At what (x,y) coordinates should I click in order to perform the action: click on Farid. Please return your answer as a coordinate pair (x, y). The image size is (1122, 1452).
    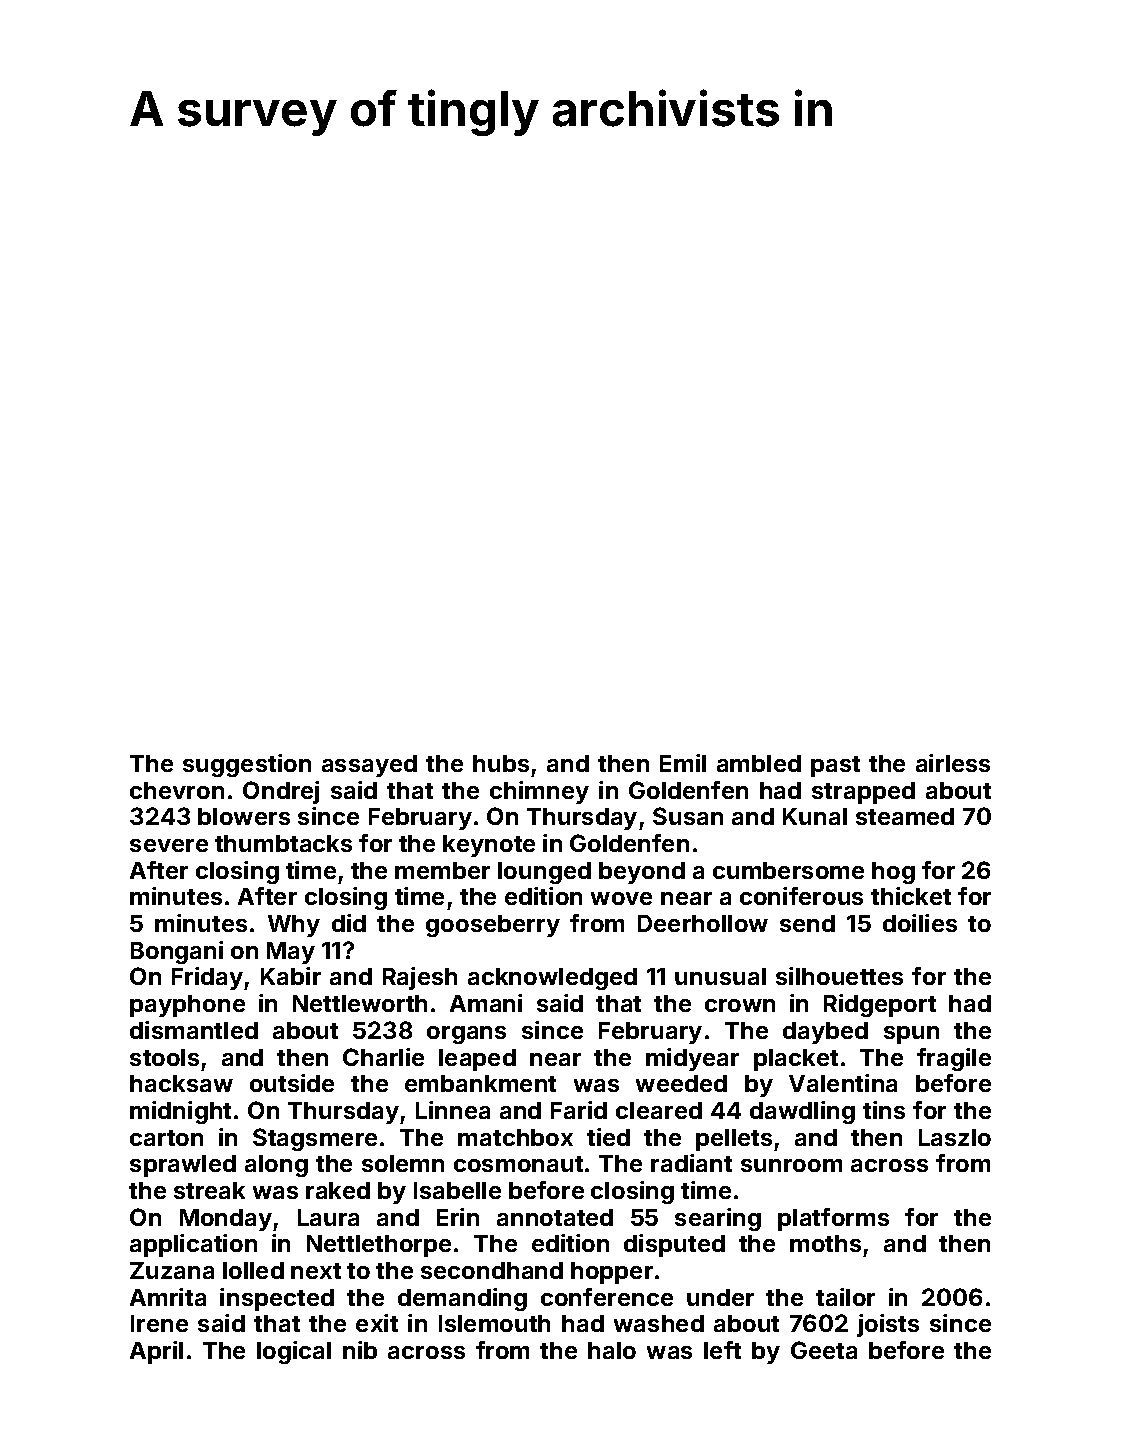
    Looking at the image, I should click on (579, 1110).
